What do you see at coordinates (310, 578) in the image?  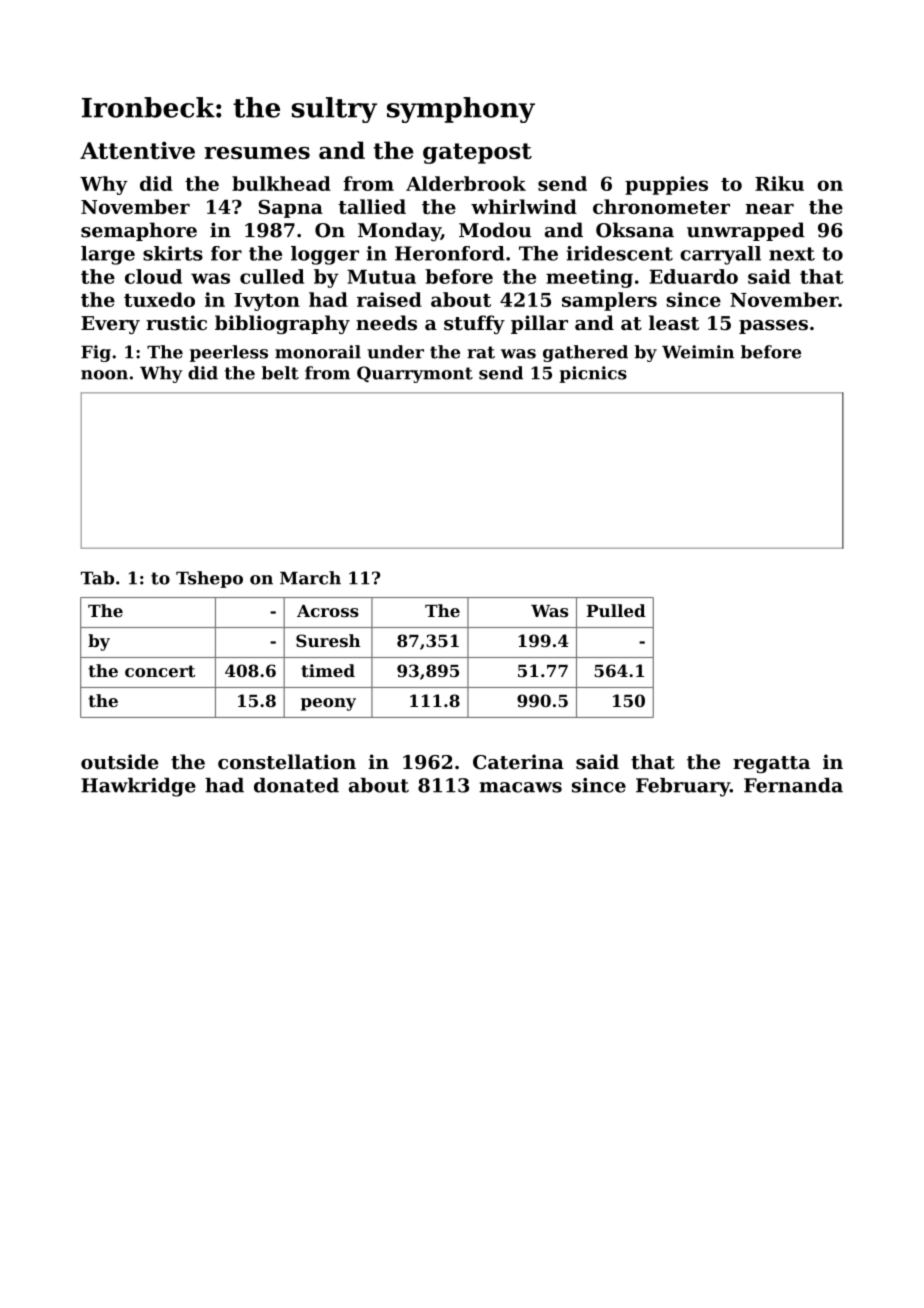 I see `March` at bounding box center [310, 578].
